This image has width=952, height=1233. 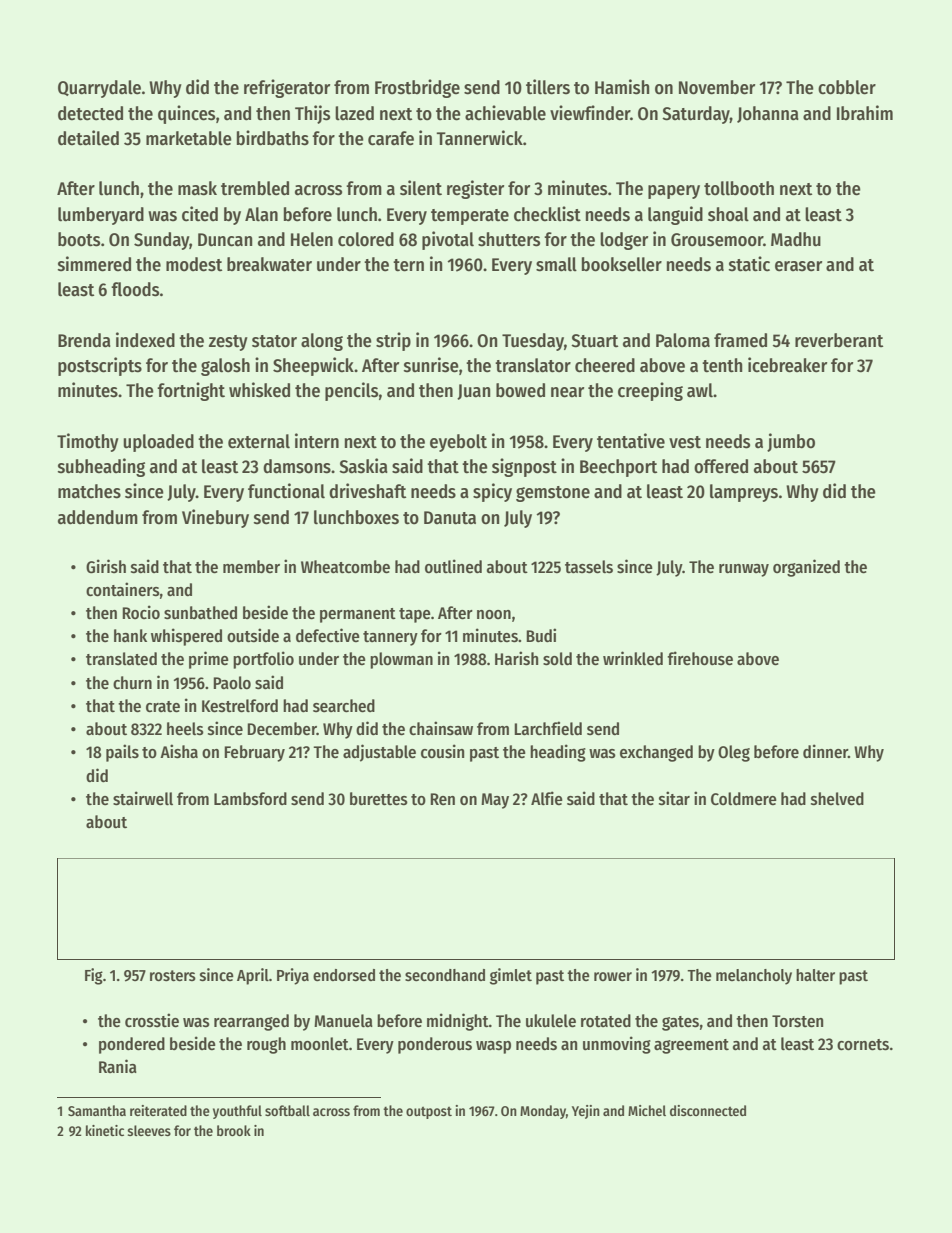 What do you see at coordinates (197, 188) in the image?
I see `mask` at bounding box center [197, 188].
